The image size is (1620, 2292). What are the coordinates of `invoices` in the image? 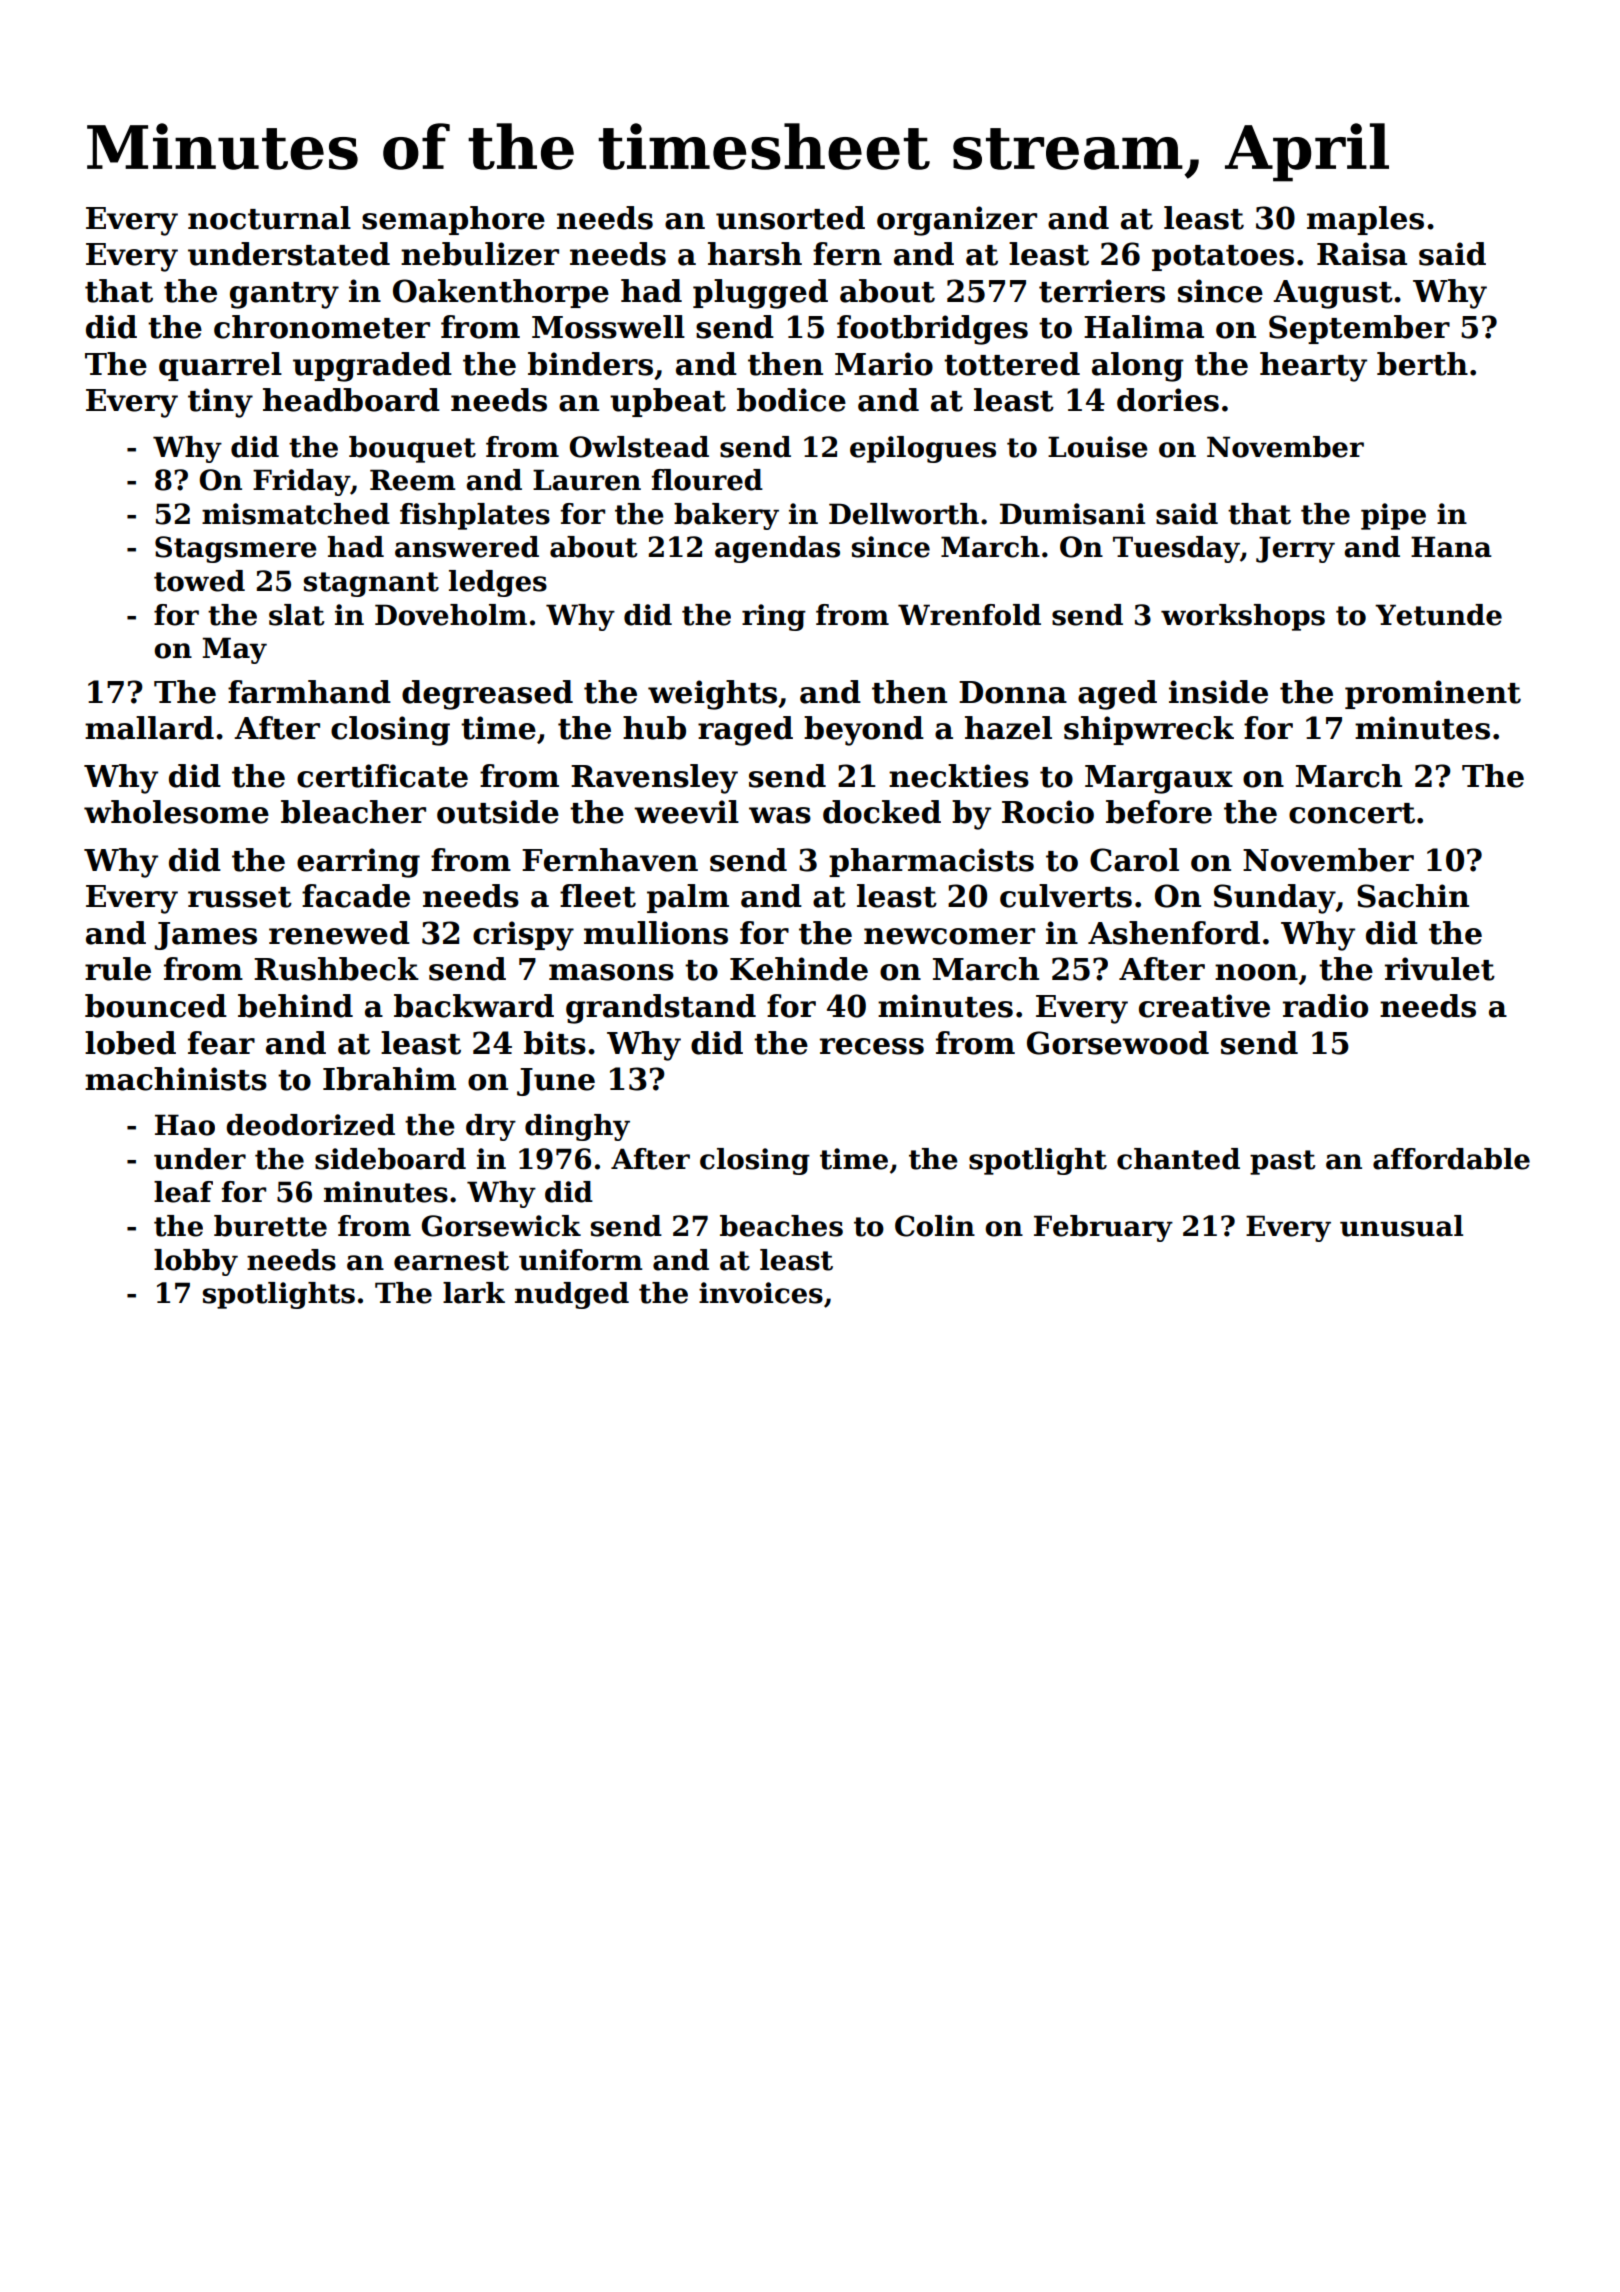 It's located at (761, 1293).
